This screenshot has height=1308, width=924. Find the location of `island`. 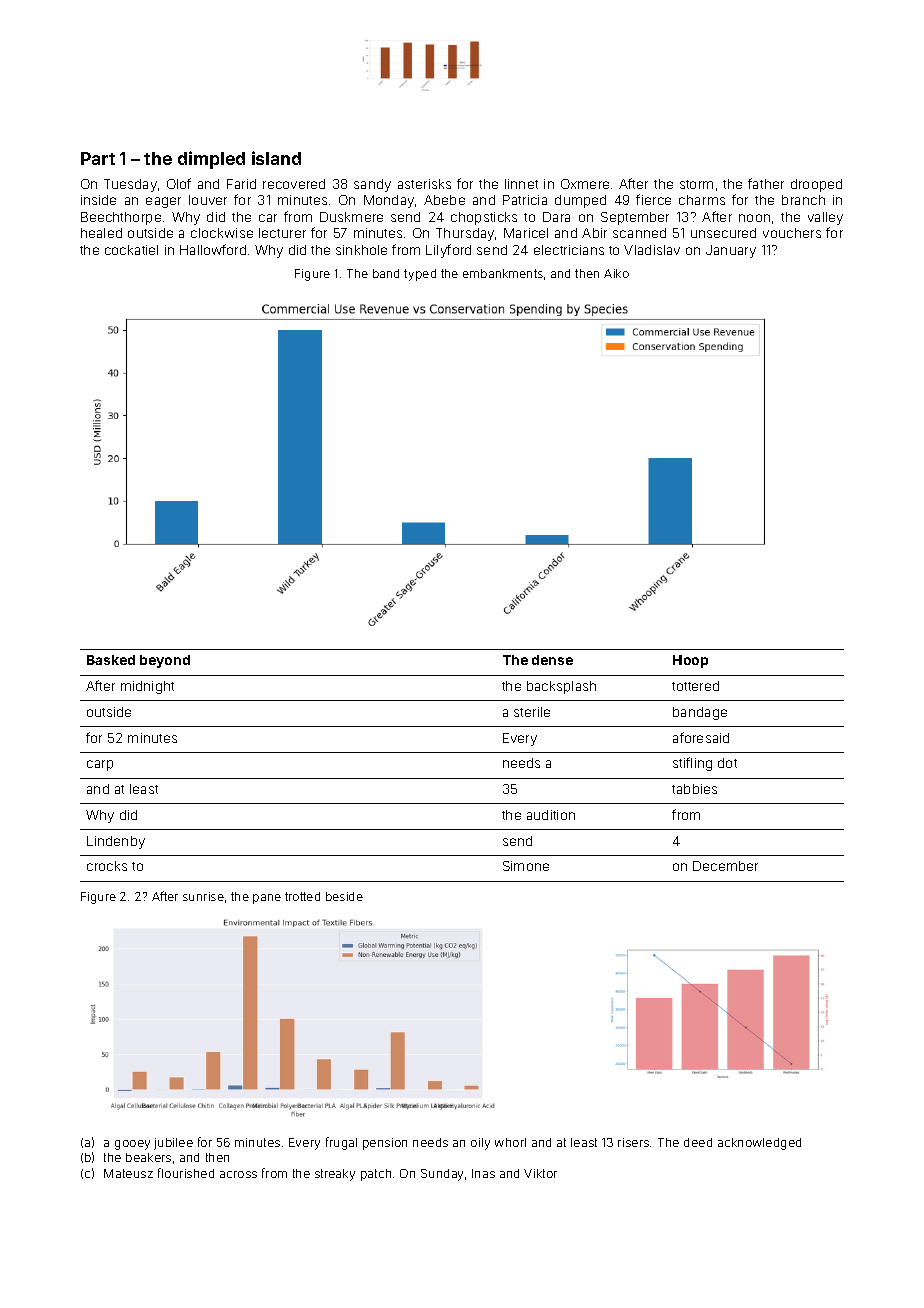

island is located at coordinates (276, 158).
